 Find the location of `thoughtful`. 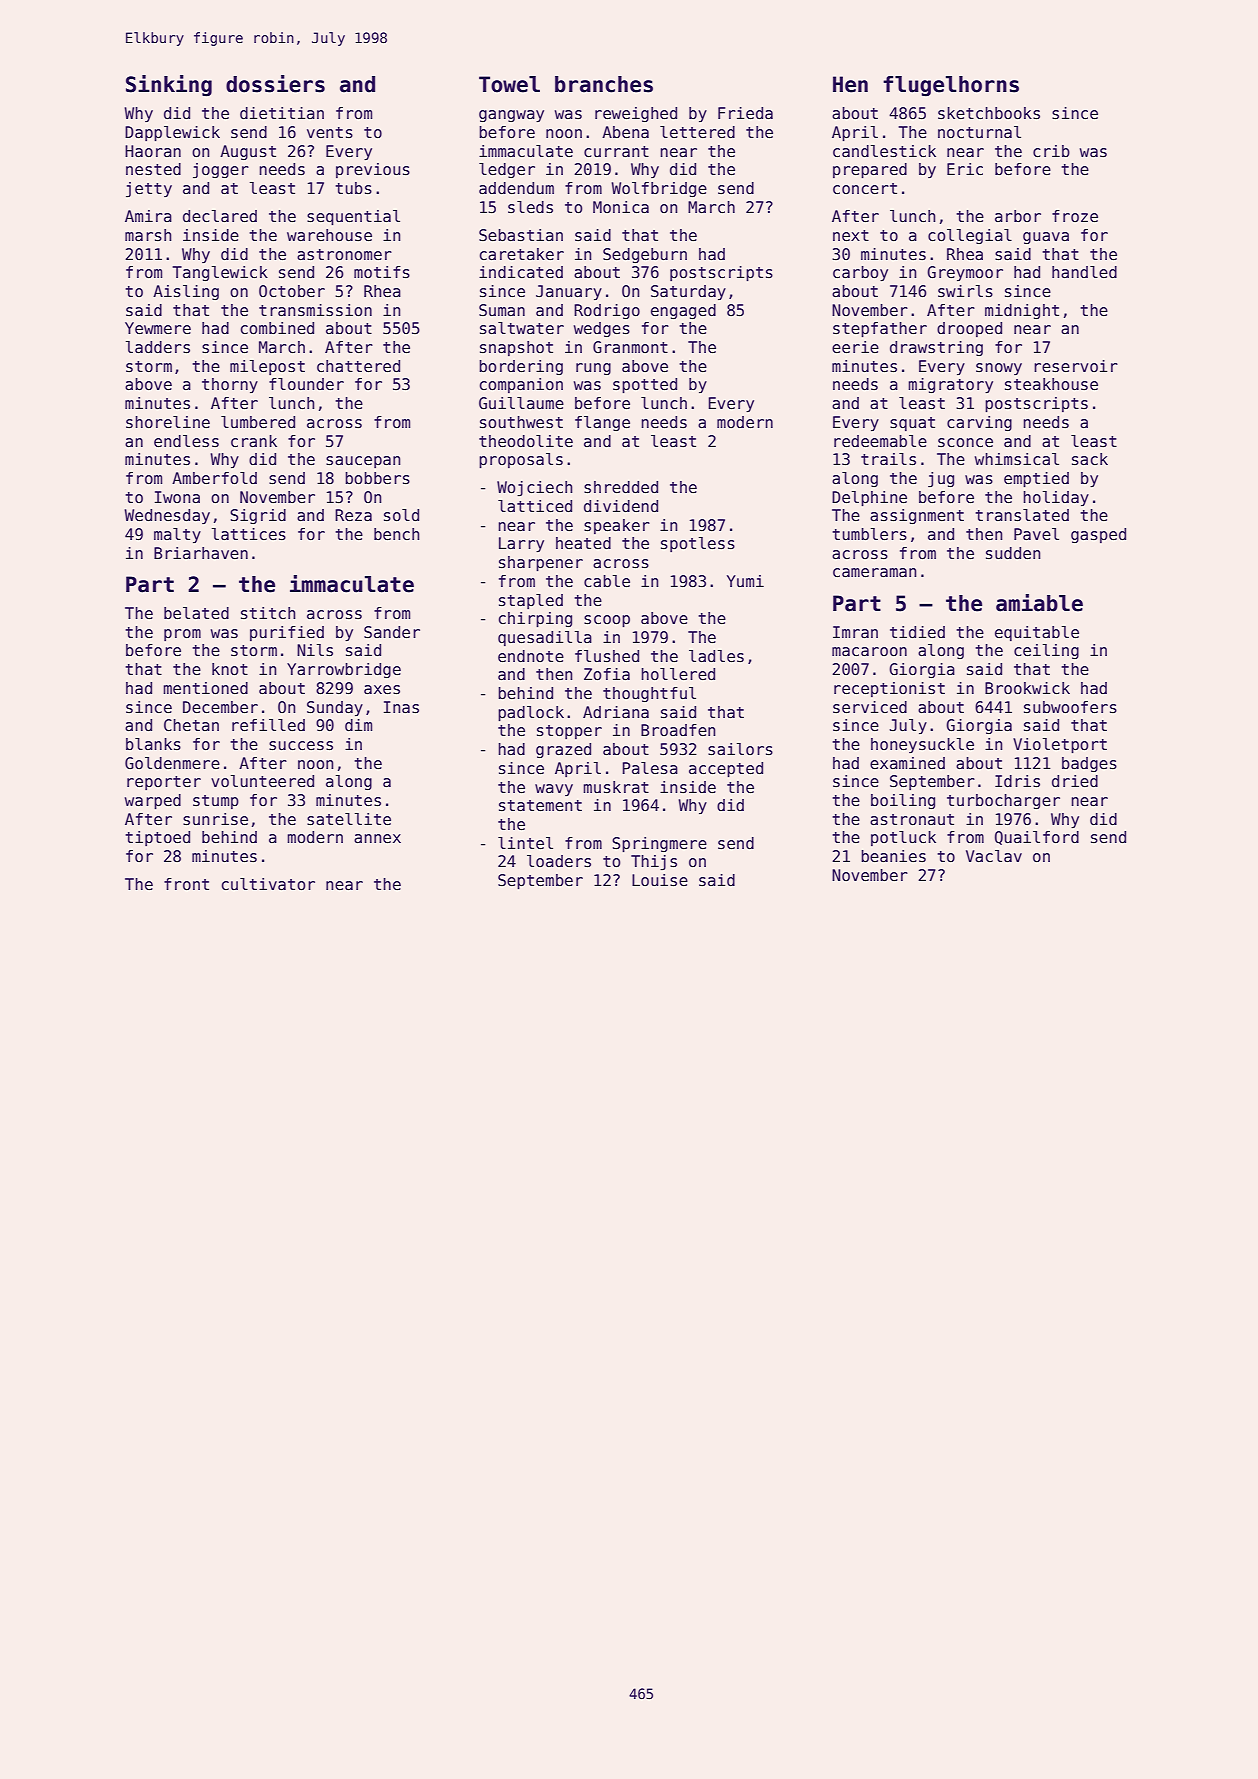

thoughtful is located at coordinates (649, 694).
